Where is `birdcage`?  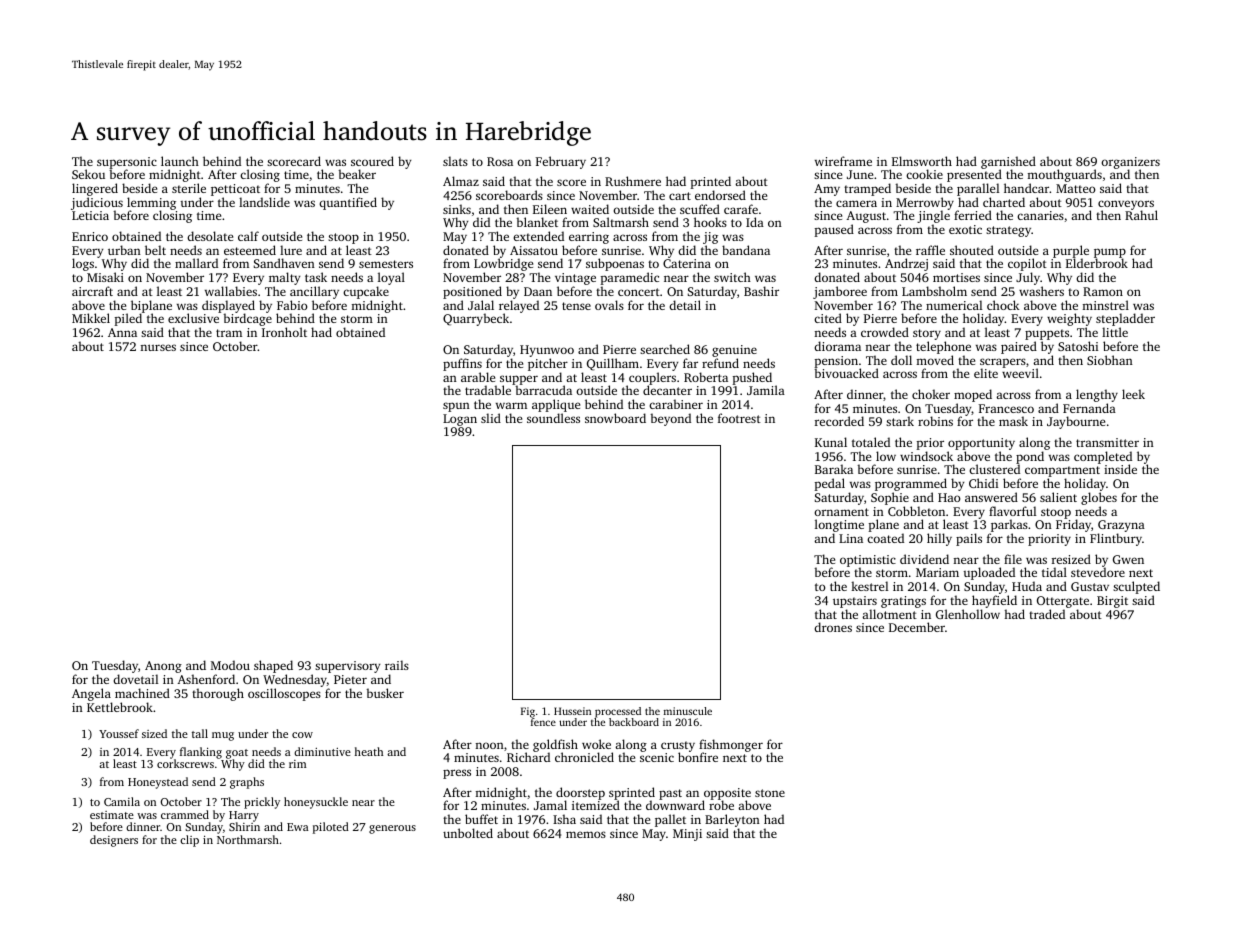 birdcage is located at coordinates (247, 320).
